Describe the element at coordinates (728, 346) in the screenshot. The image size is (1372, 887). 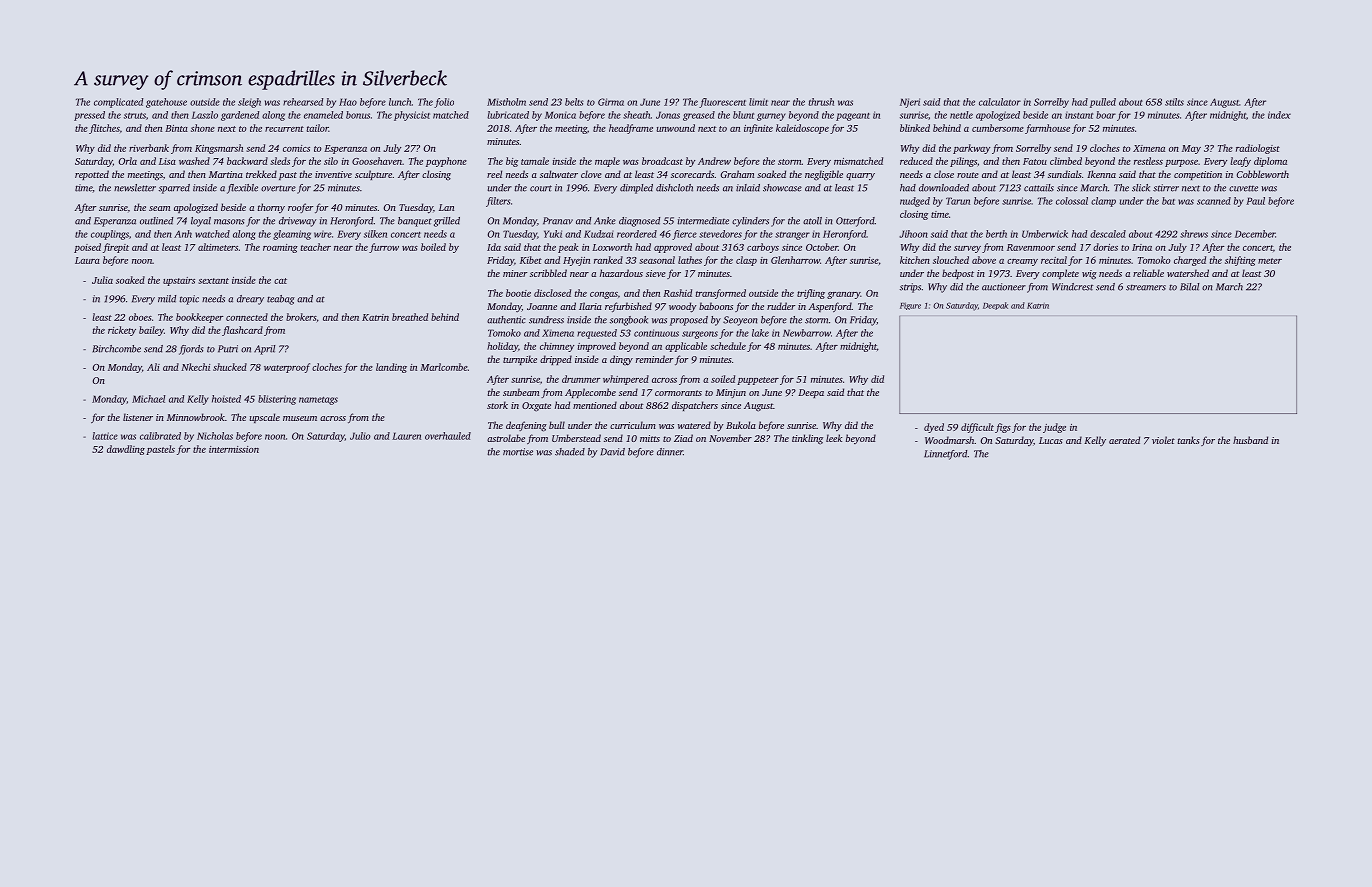
I see `schedule` at that location.
